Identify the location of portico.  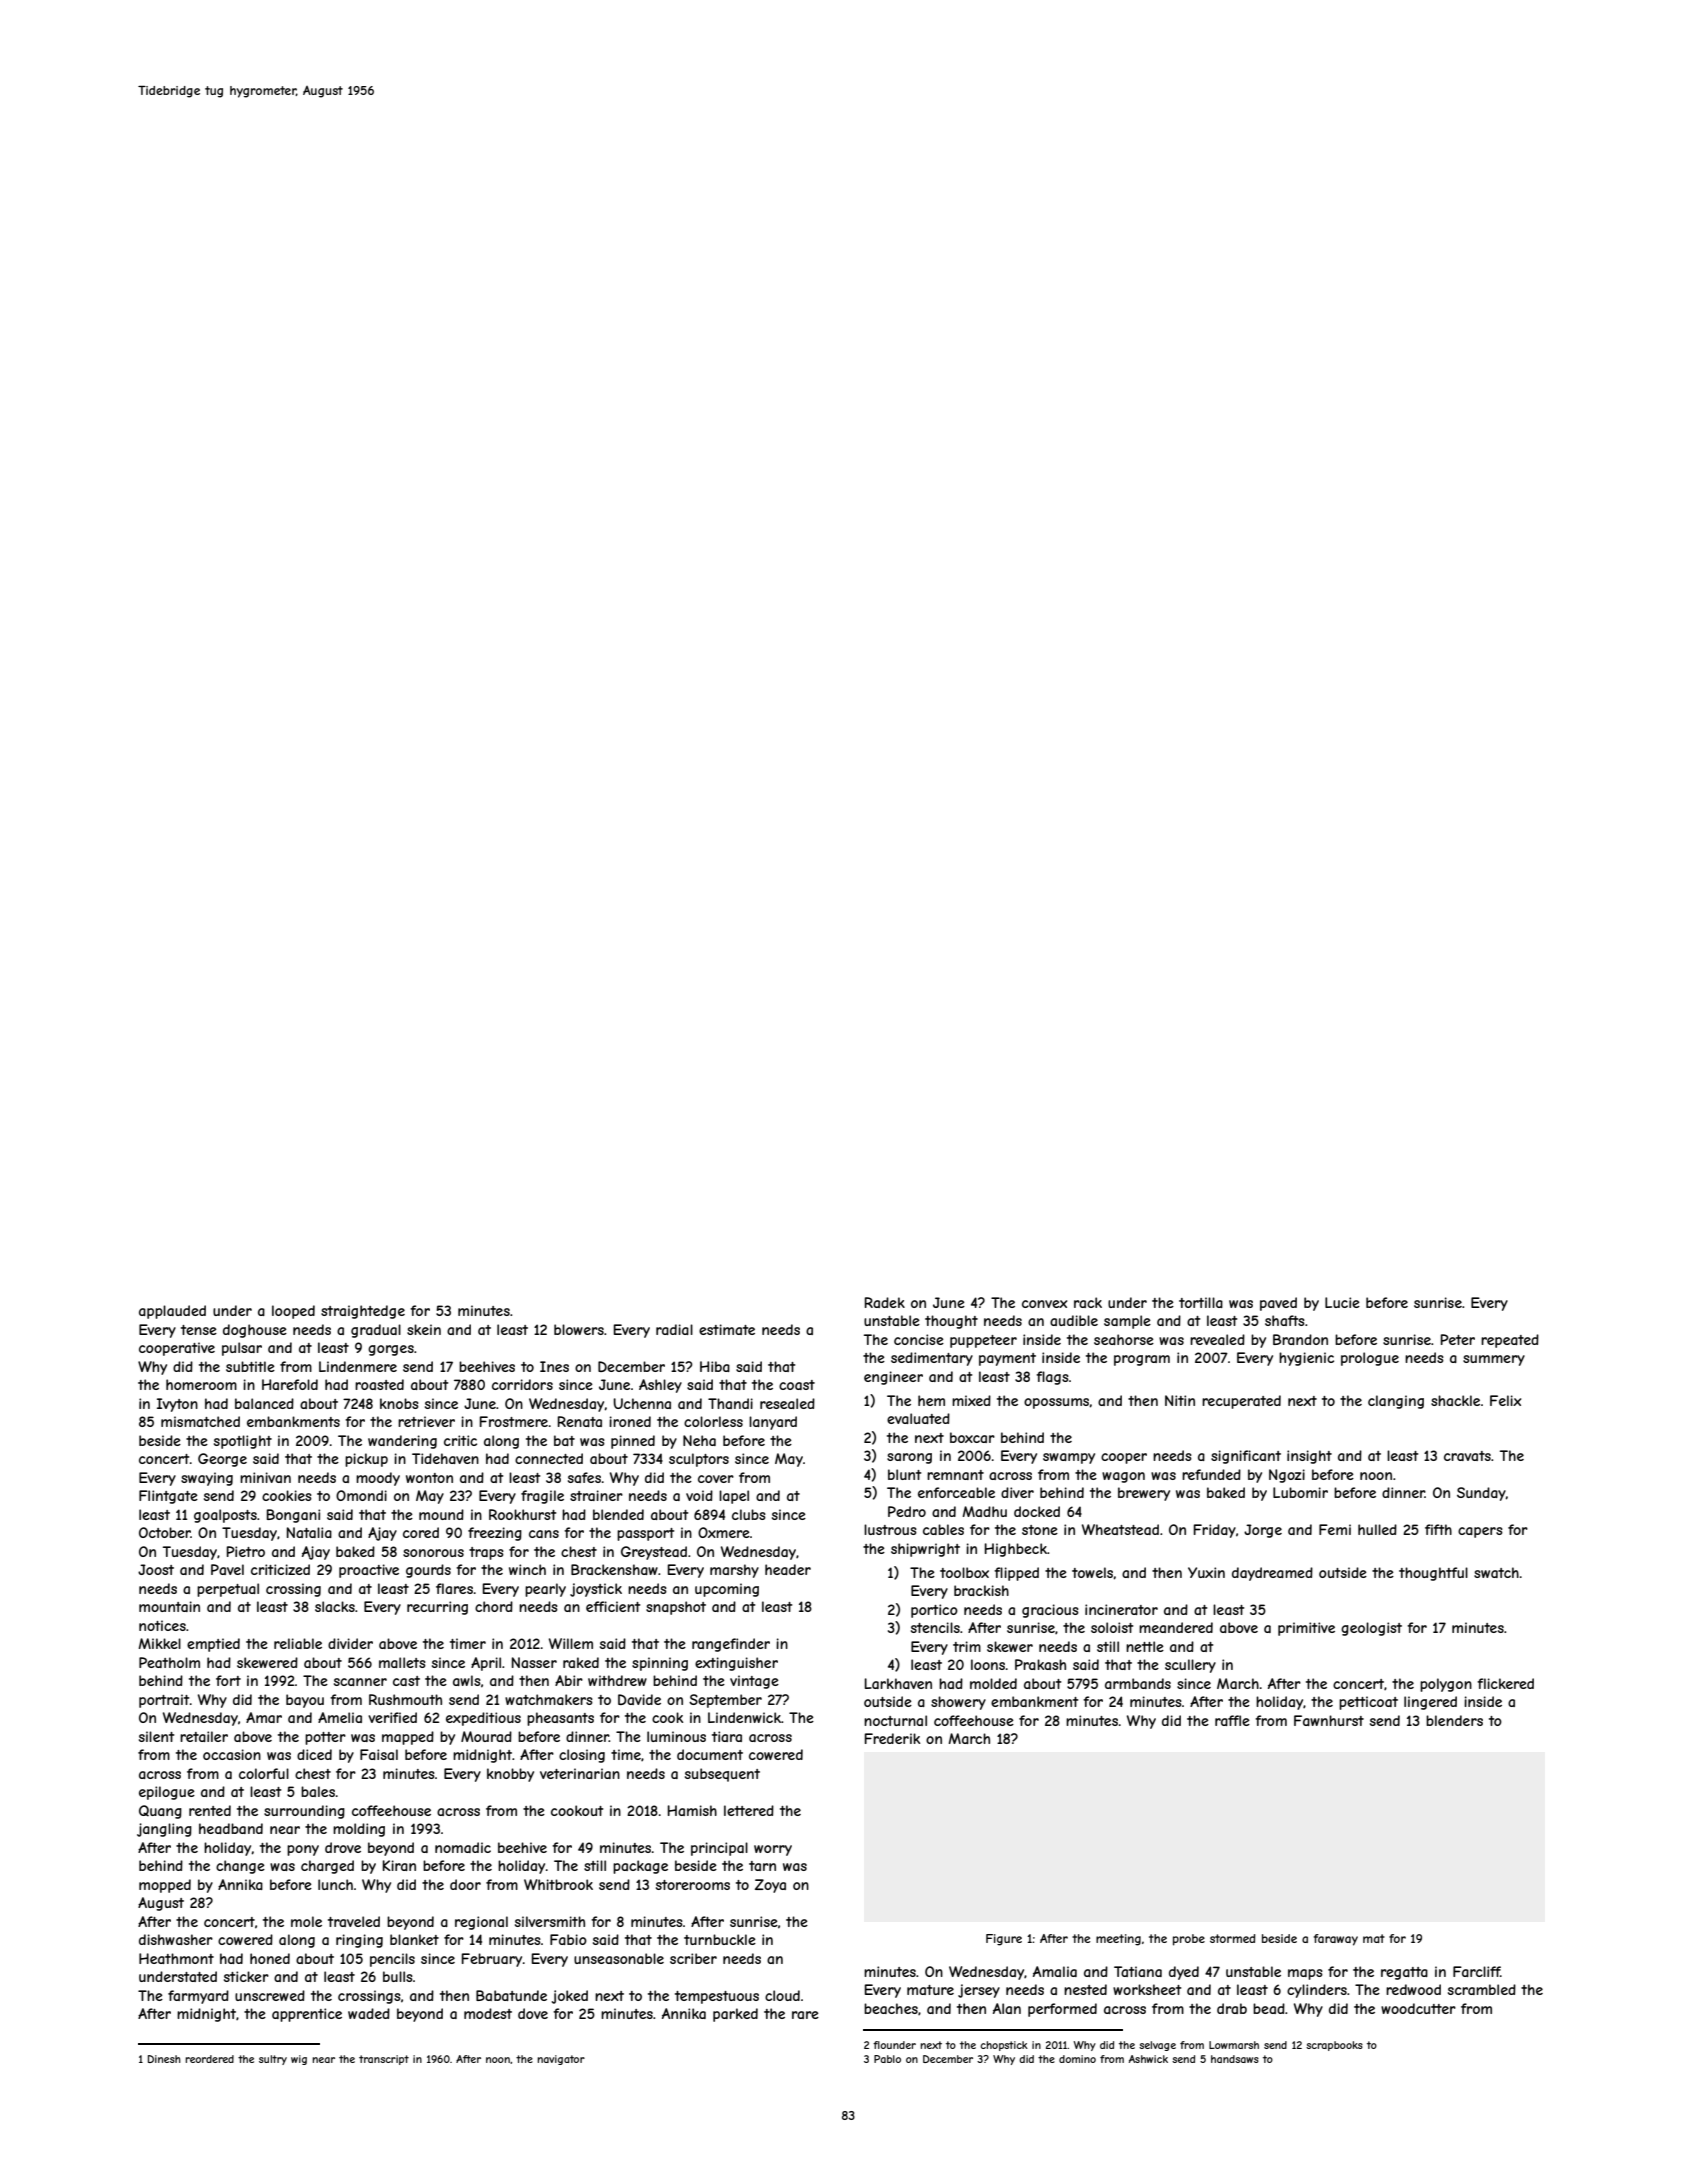
(934, 1611).
